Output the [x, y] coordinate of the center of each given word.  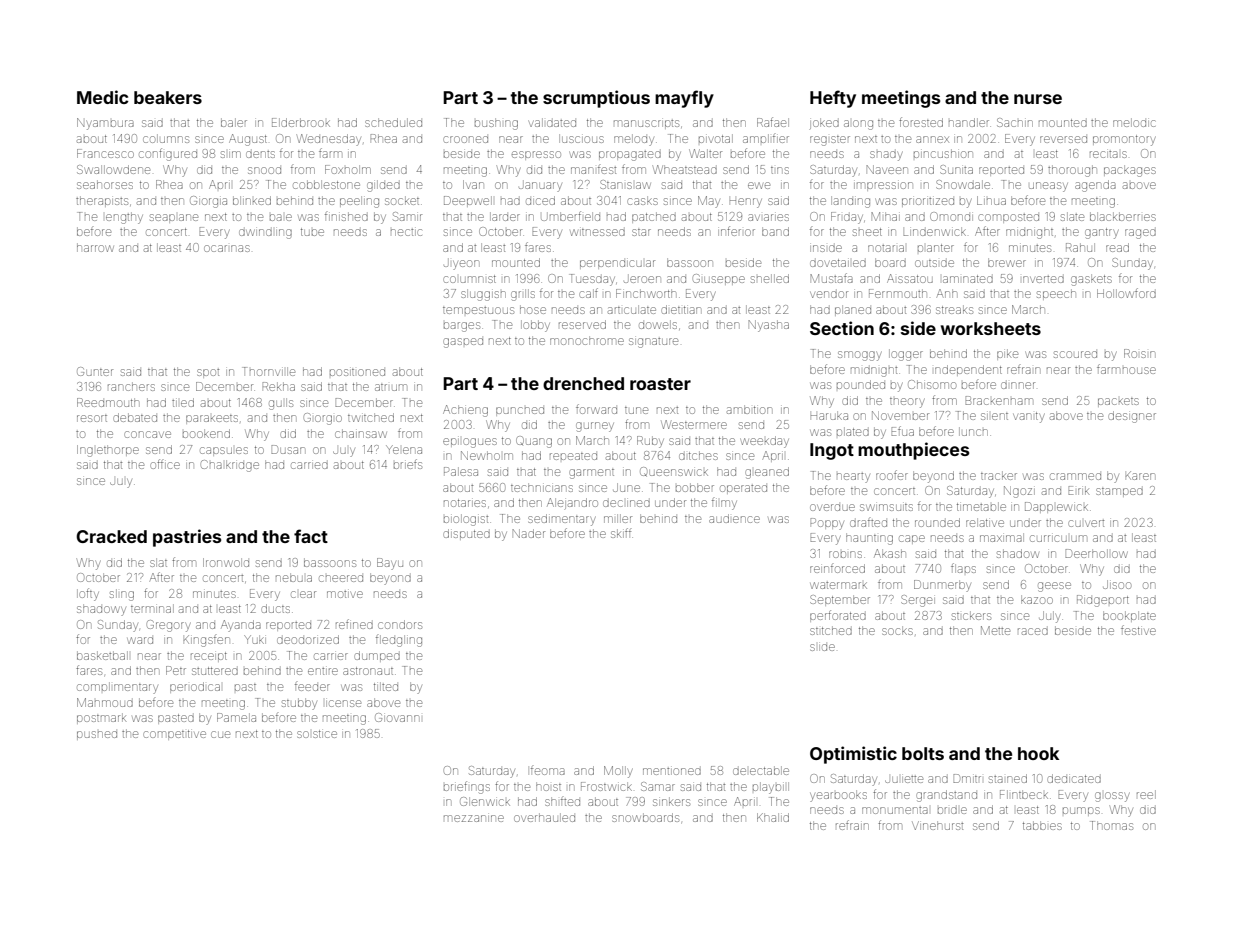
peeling [359, 202]
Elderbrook [301, 122]
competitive [174, 735]
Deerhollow [1096, 553]
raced [1033, 631]
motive [345, 594]
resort [92, 418]
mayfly [684, 99]
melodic [1134, 122]
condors [400, 624]
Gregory [168, 626]
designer [1132, 417]
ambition [749, 409]
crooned [465, 139]
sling [122, 595]
